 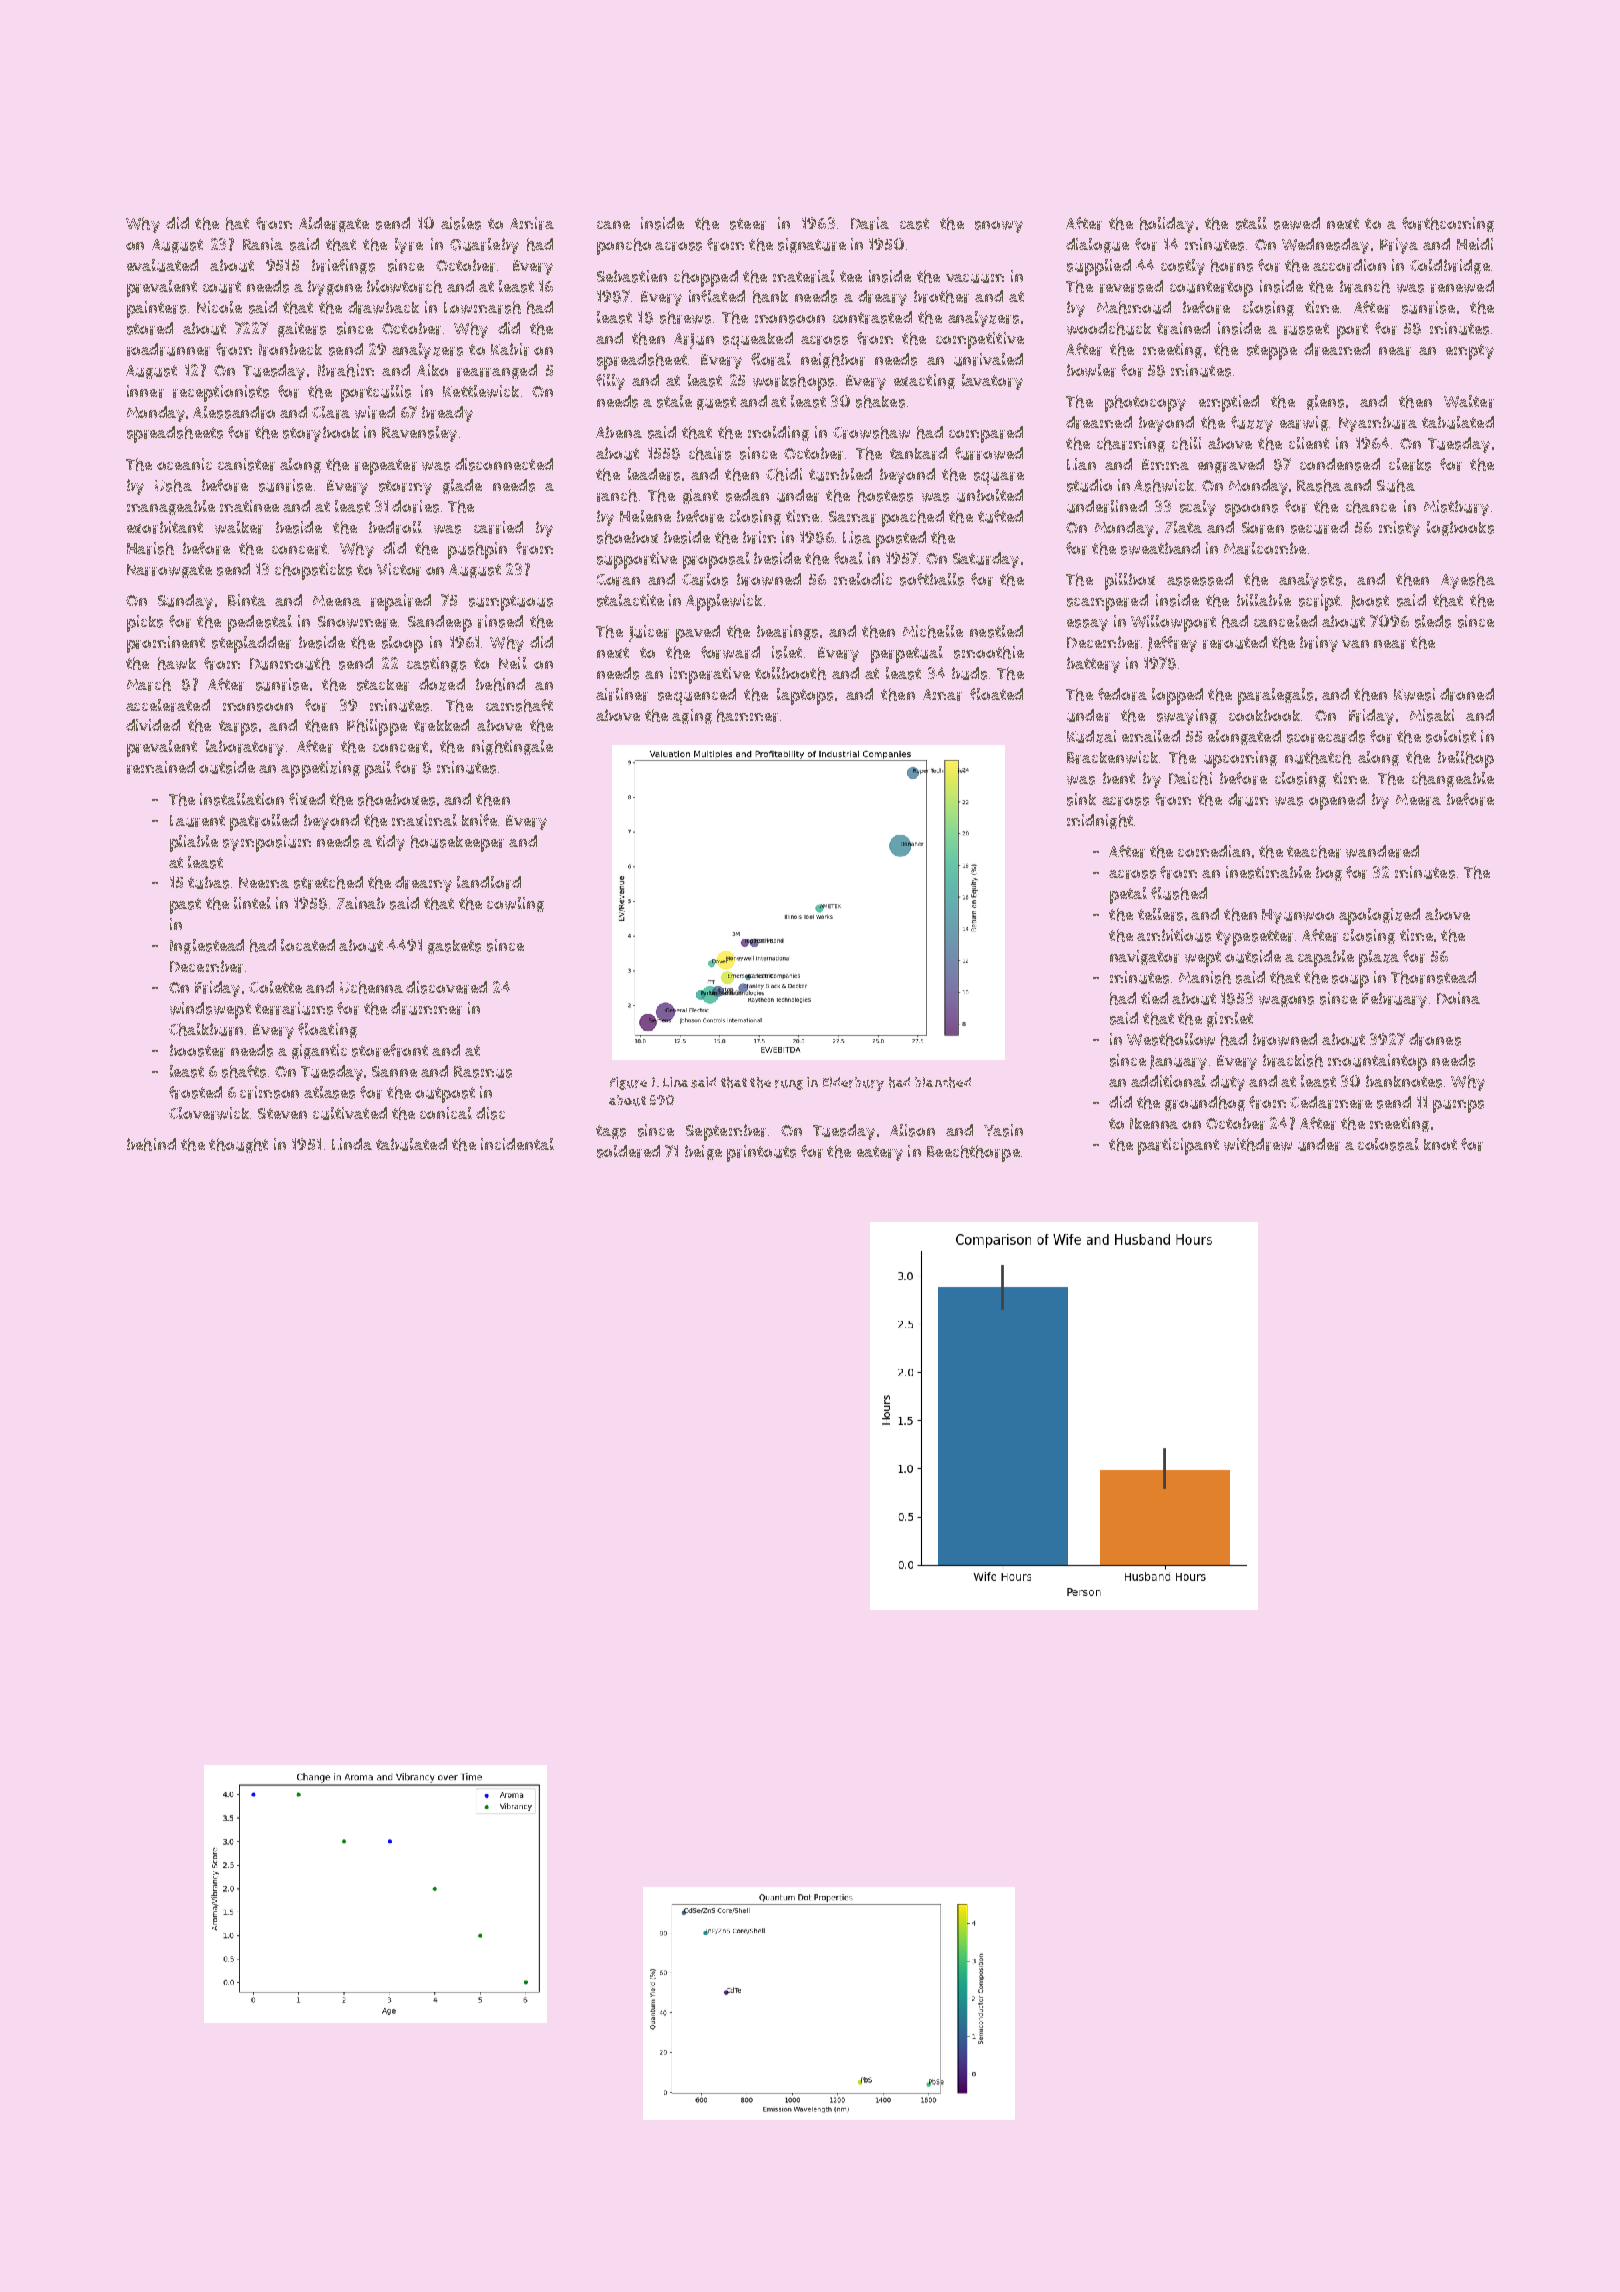 I want to click on pail, so click(x=378, y=769).
